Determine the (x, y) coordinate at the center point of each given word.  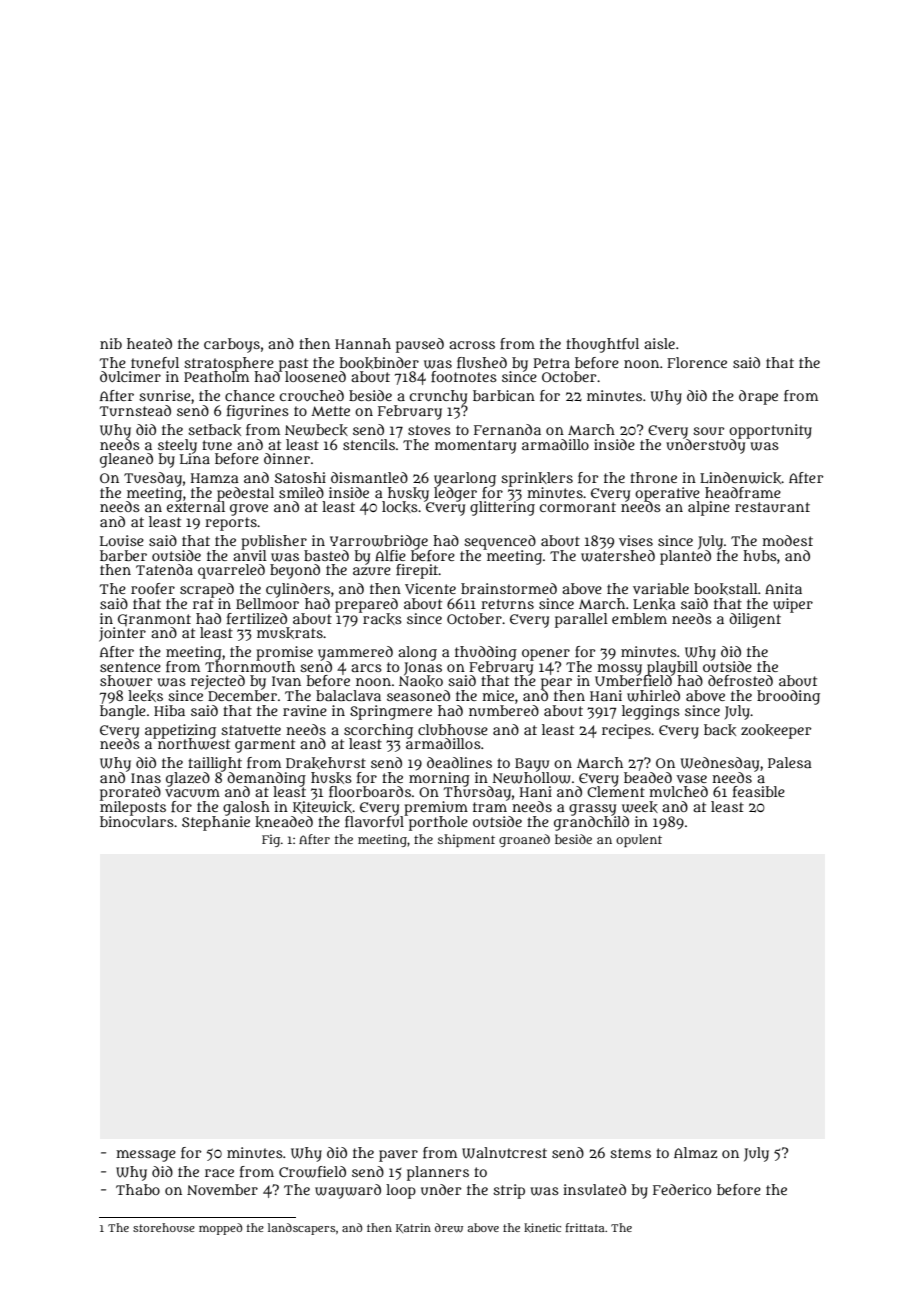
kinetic (542, 1228)
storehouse (164, 1227)
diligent (755, 620)
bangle (123, 712)
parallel (581, 620)
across (472, 345)
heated (149, 343)
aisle (659, 343)
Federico (682, 1189)
